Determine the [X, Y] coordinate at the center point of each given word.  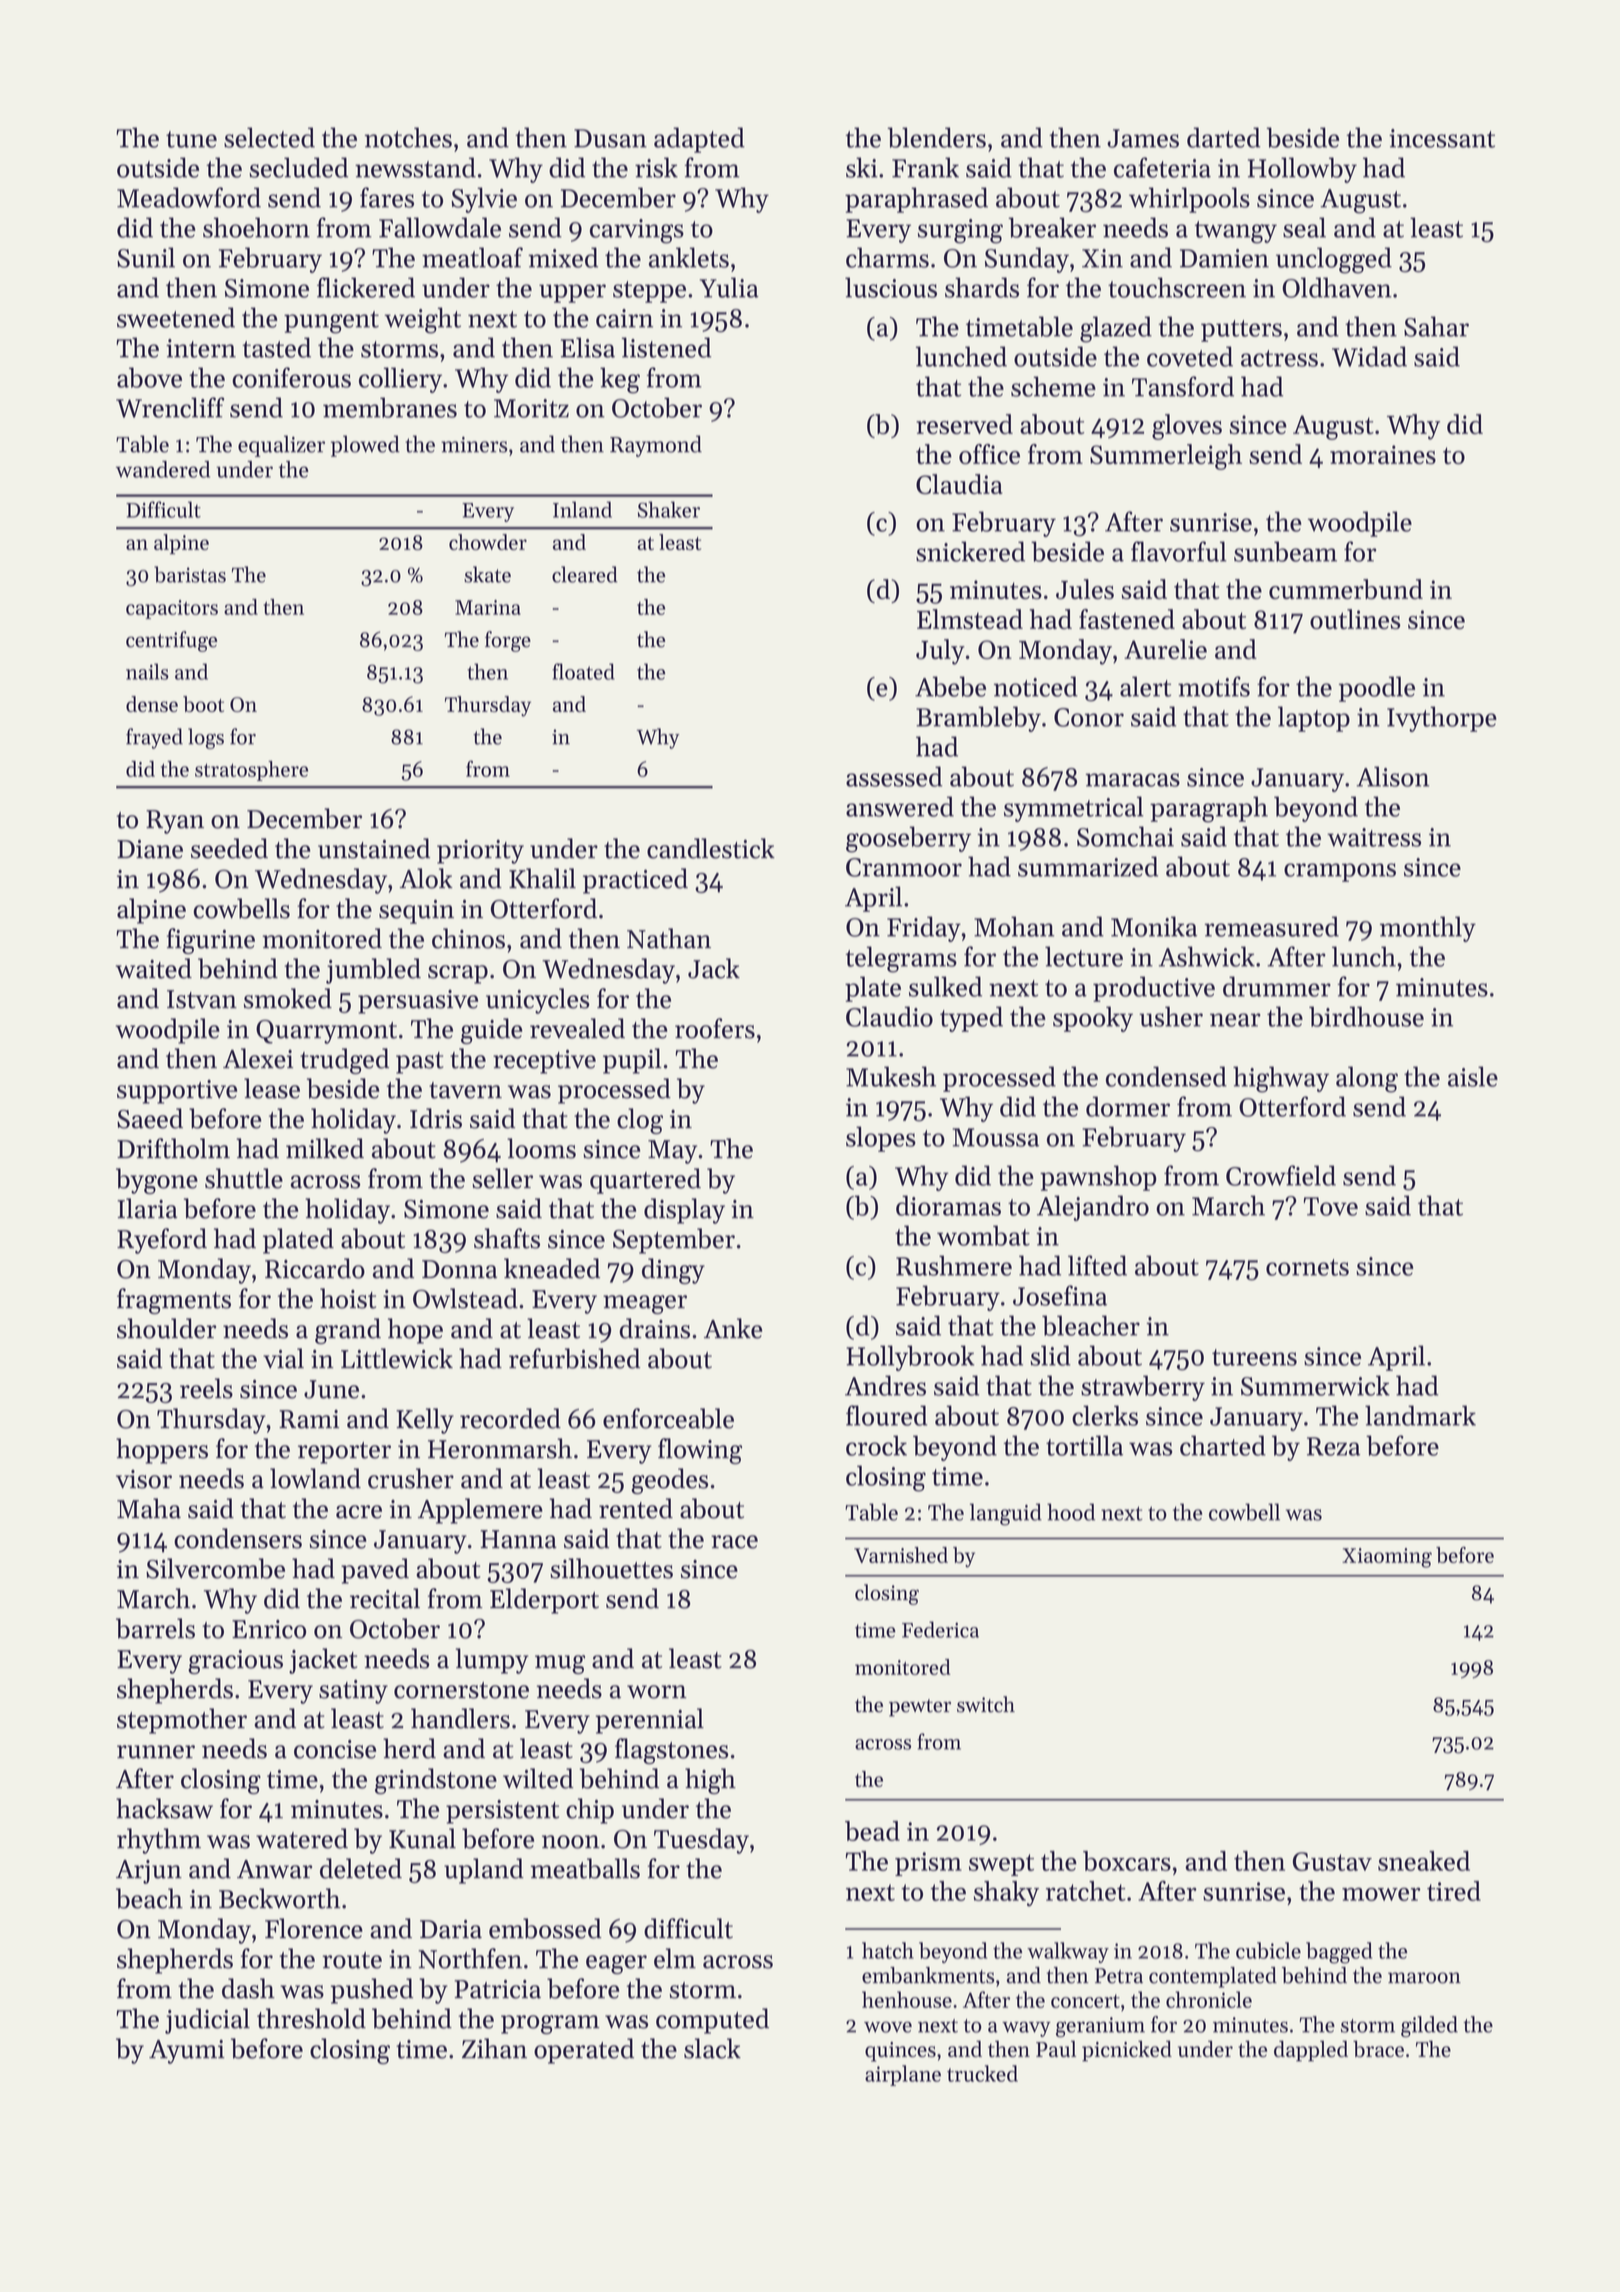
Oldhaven [1337, 287]
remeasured [1272, 926]
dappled [1311, 2051]
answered [900, 806]
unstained [374, 848]
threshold [311, 2018]
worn [657, 1692]
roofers [715, 1028]
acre [359, 1512]
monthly [1428, 929]
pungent [331, 322]
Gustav [1332, 1861]
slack [712, 2048]
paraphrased [916, 200]
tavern [465, 1090]
